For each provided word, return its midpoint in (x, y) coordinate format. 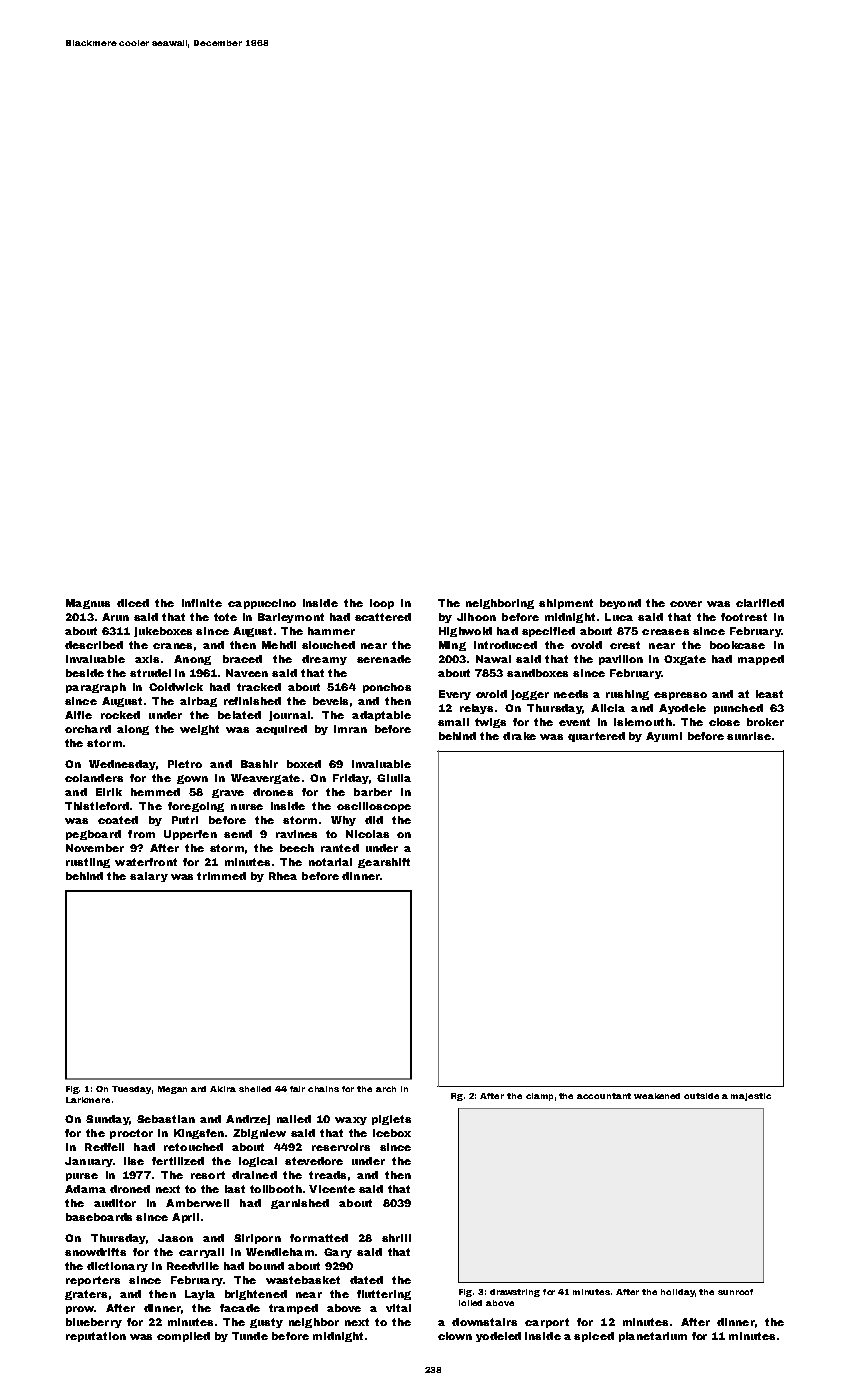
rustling (88, 863)
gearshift (384, 863)
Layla (200, 1295)
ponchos (387, 688)
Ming (452, 646)
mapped (761, 660)
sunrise (749, 736)
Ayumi (664, 737)
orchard (88, 729)
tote (225, 617)
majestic (751, 1097)
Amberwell (197, 1203)
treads (327, 1175)
